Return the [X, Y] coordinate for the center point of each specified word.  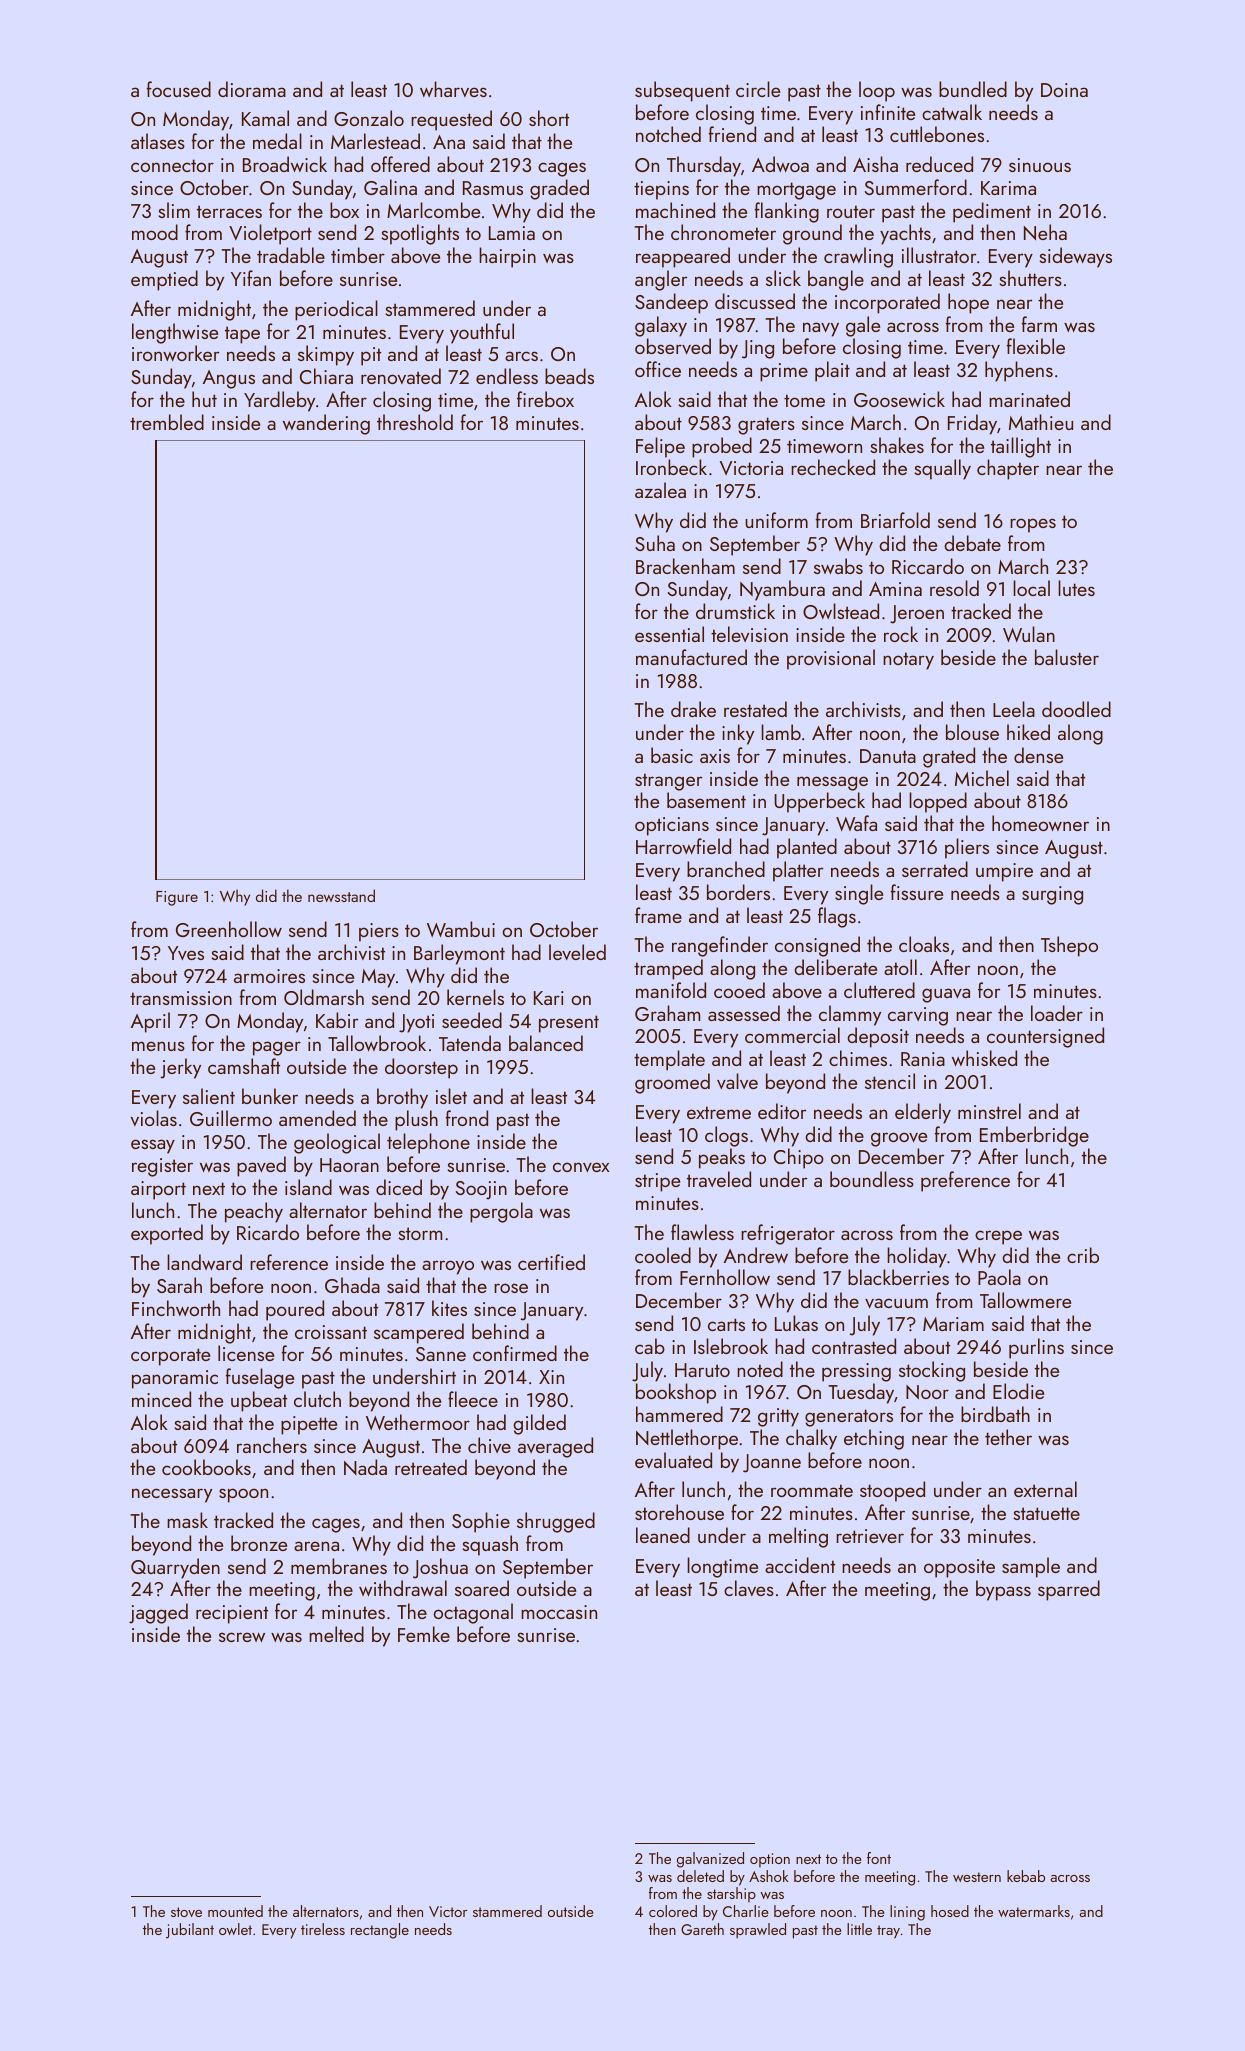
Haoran [349, 1165]
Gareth [702, 1929]
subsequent [682, 91]
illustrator [939, 255]
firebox [545, 399]
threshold [415, 422]
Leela [1014, 709]
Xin [551, 1377]
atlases [158, 141]
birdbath [995, 1414]
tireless [323, 1929]
